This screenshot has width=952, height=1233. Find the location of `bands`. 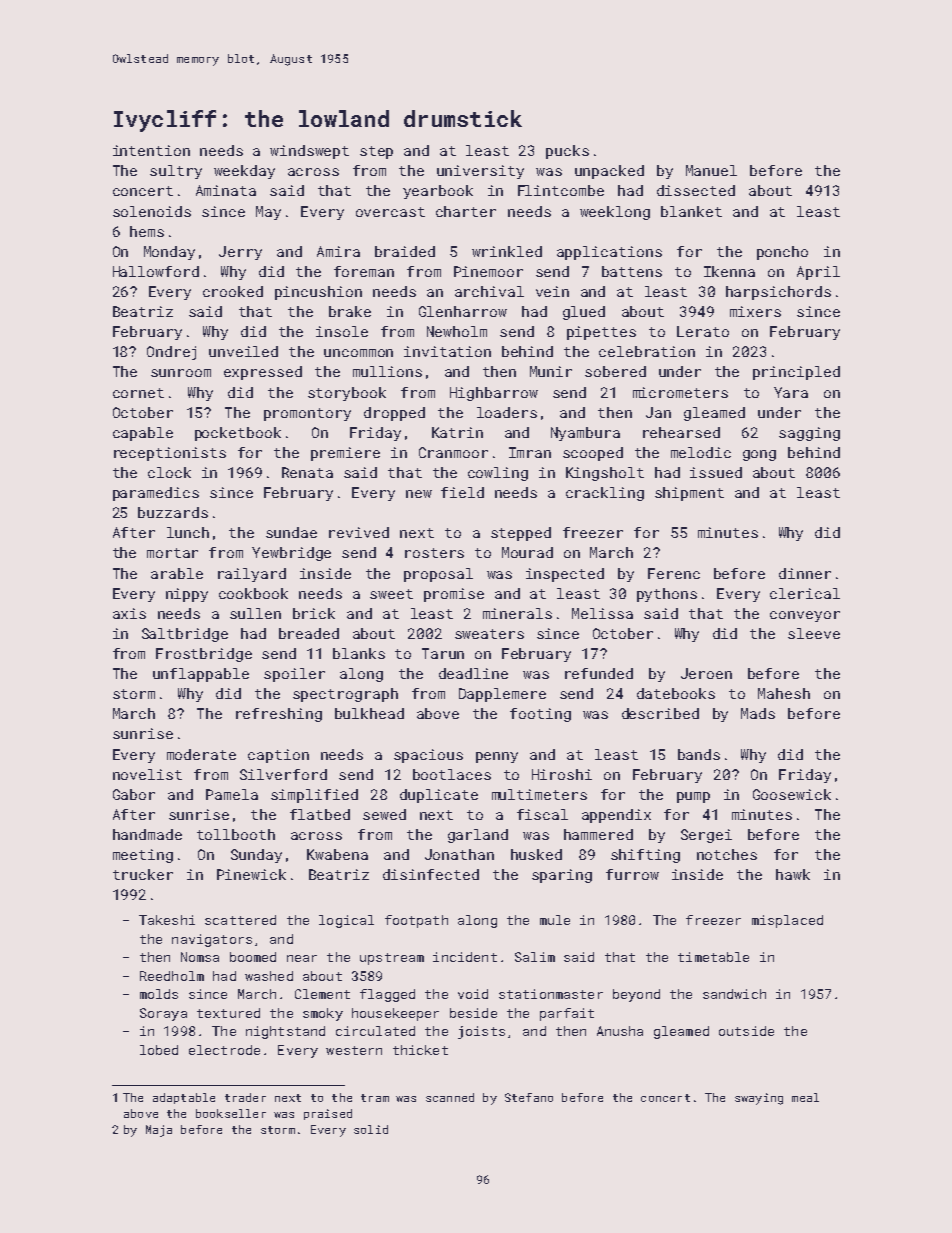

bands is located at coordinates (699, 754).
